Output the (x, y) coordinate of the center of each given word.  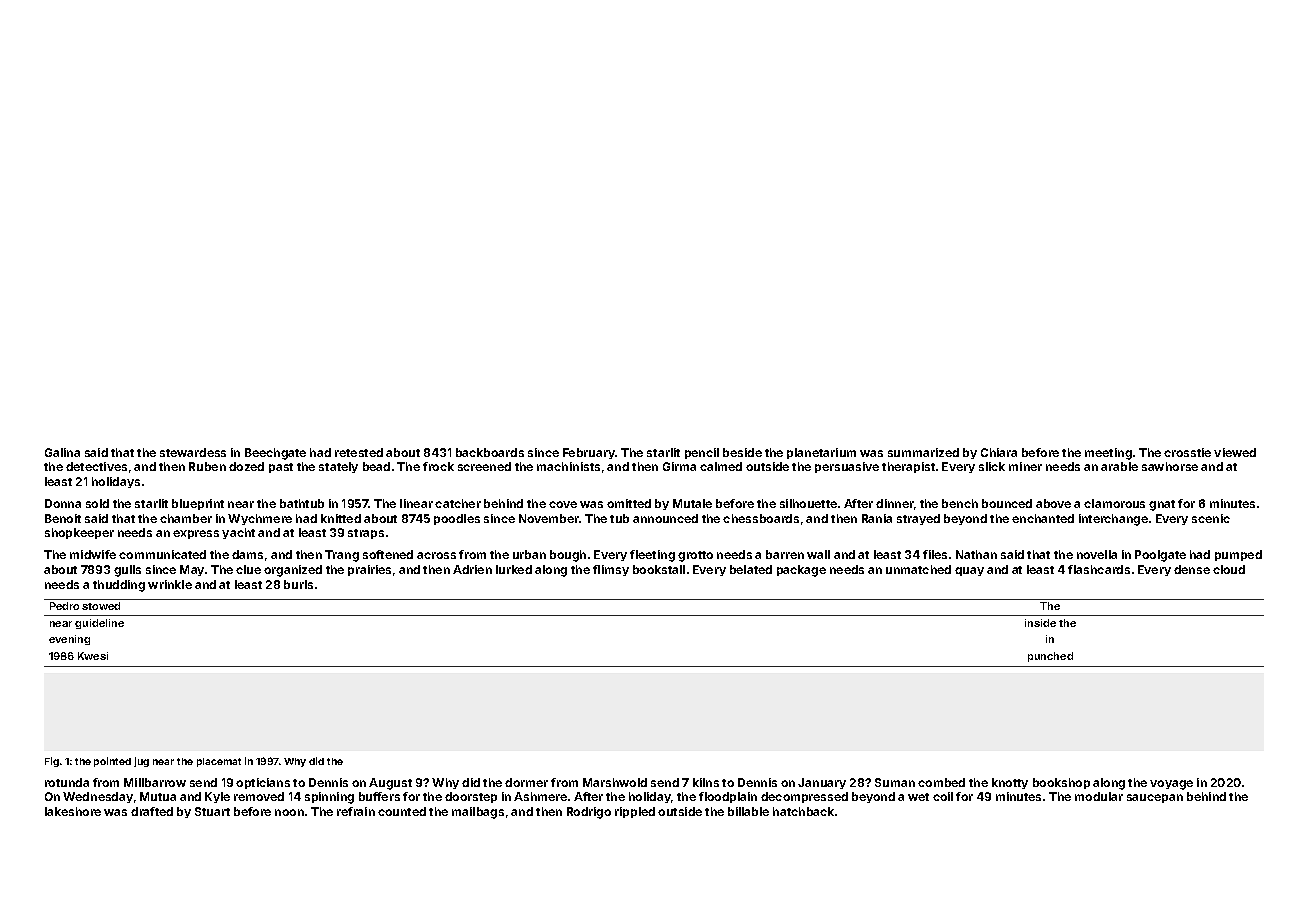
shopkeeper (79, 533)
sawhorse (1170, 466)
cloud (1229, 569)
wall (818, 554)
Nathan (976, 554)
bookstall (659, 569)
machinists (568, 466)
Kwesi (93, 656)
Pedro (64, 606)
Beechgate (275, 454)
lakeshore (73, 811)
